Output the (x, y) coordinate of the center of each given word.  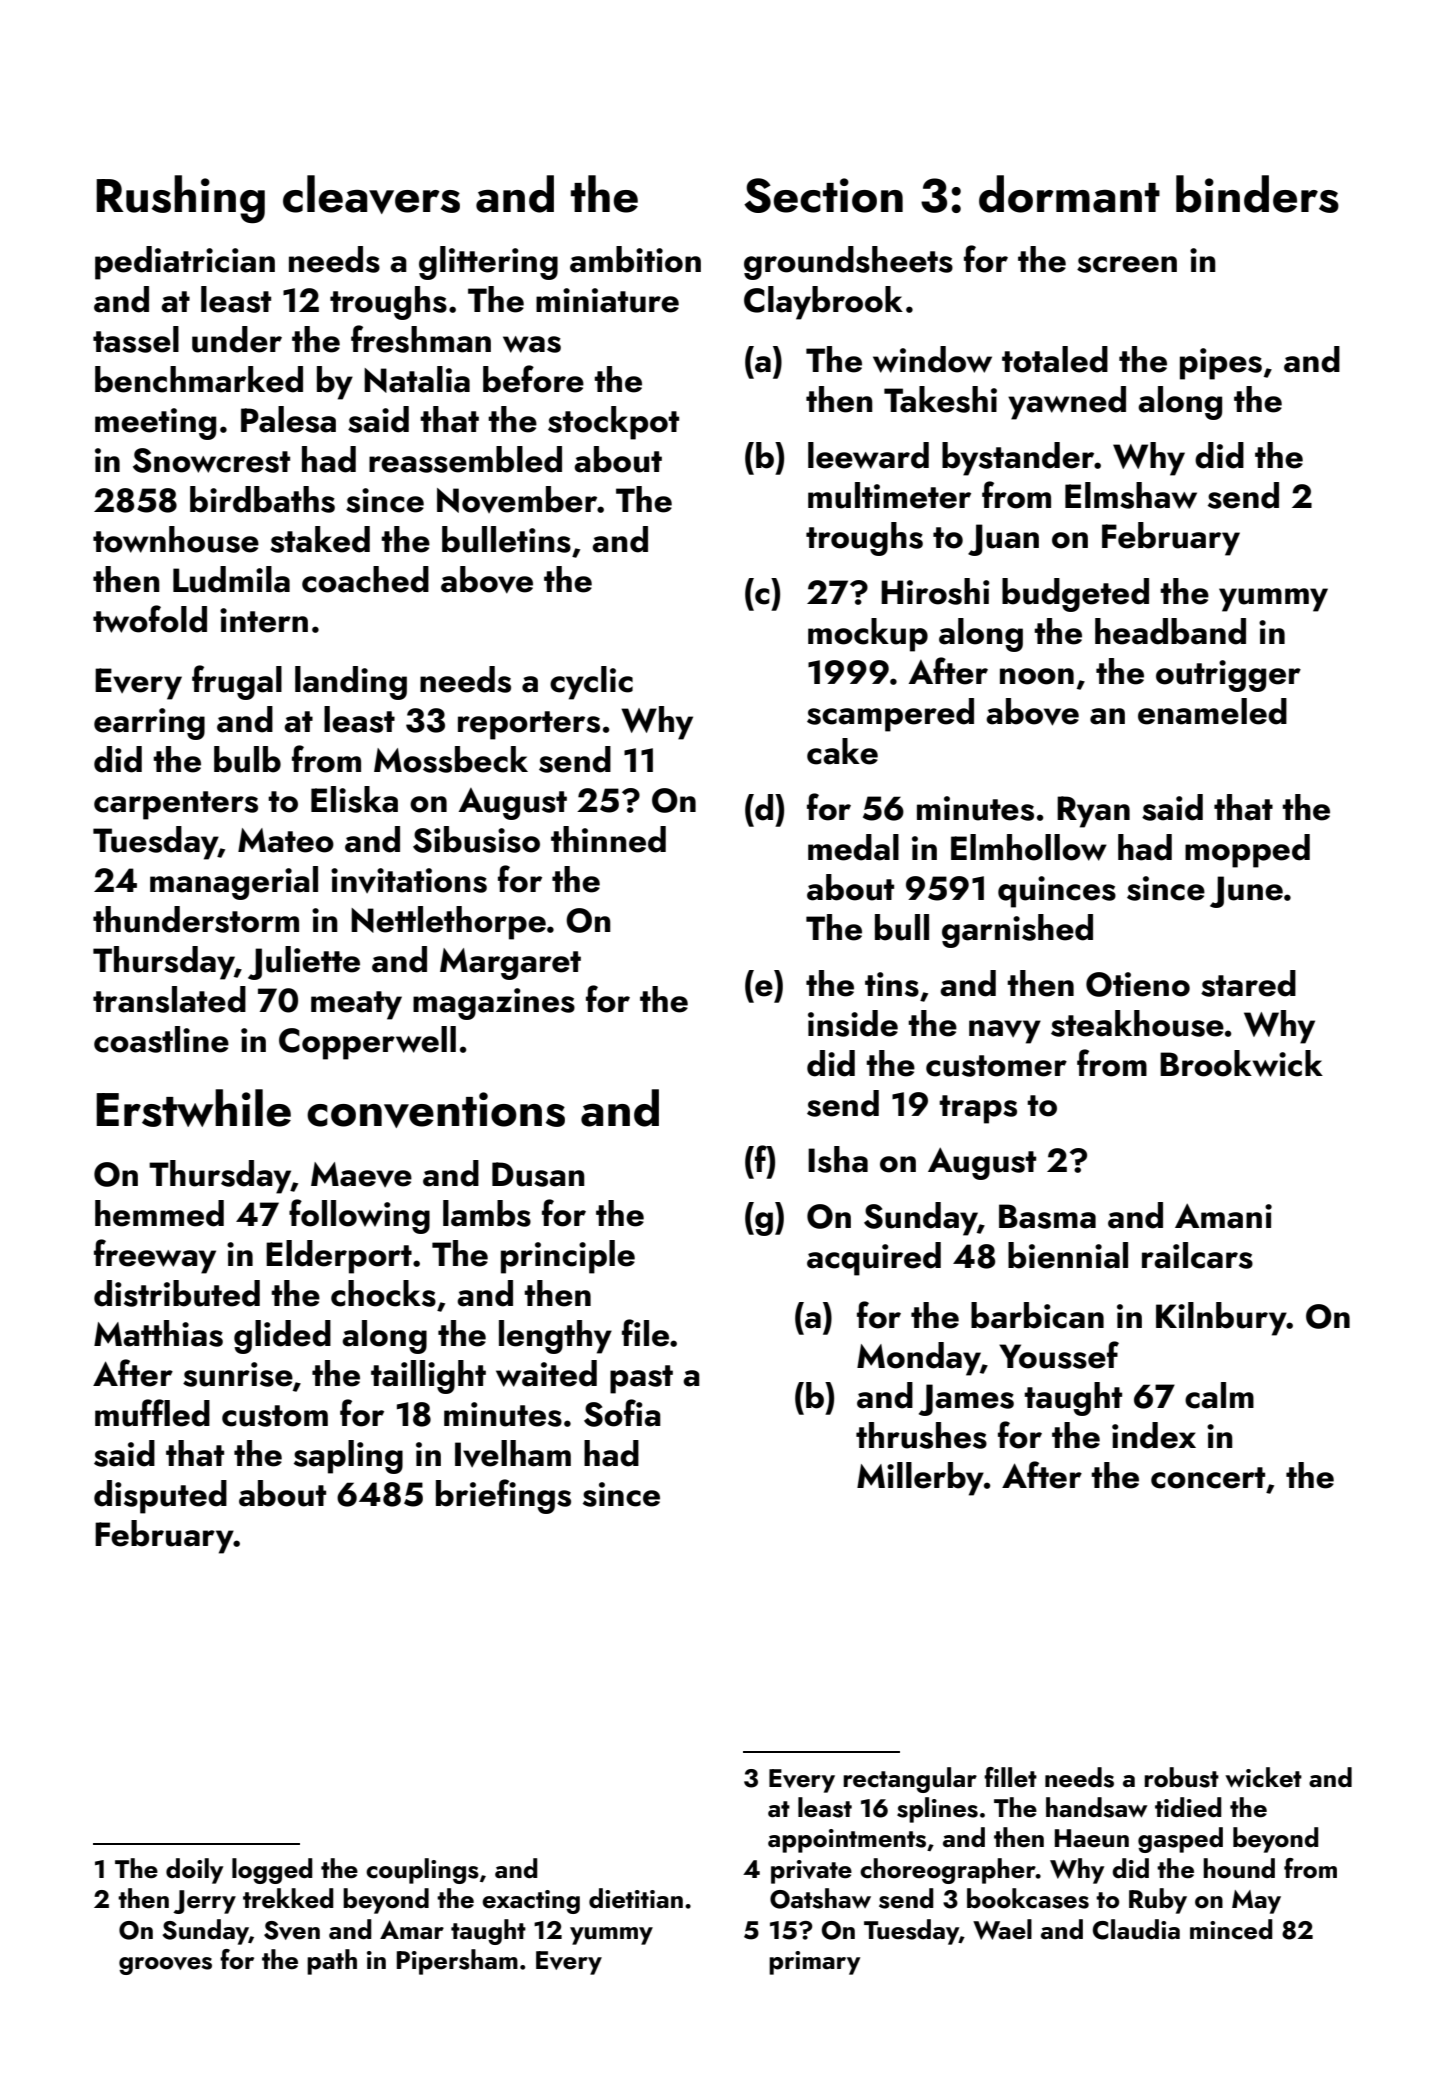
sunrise (238, 1374)
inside (853, 1023)
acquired (874, 1259)
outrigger (1228, 676)
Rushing (180, 199)
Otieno (1138, 984)
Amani (1223, 1216)
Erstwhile (193, 1108)
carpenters (176, 805)
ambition (635, 259)
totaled (1055, 359)
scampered (890, 715)
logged (272, 1871)
